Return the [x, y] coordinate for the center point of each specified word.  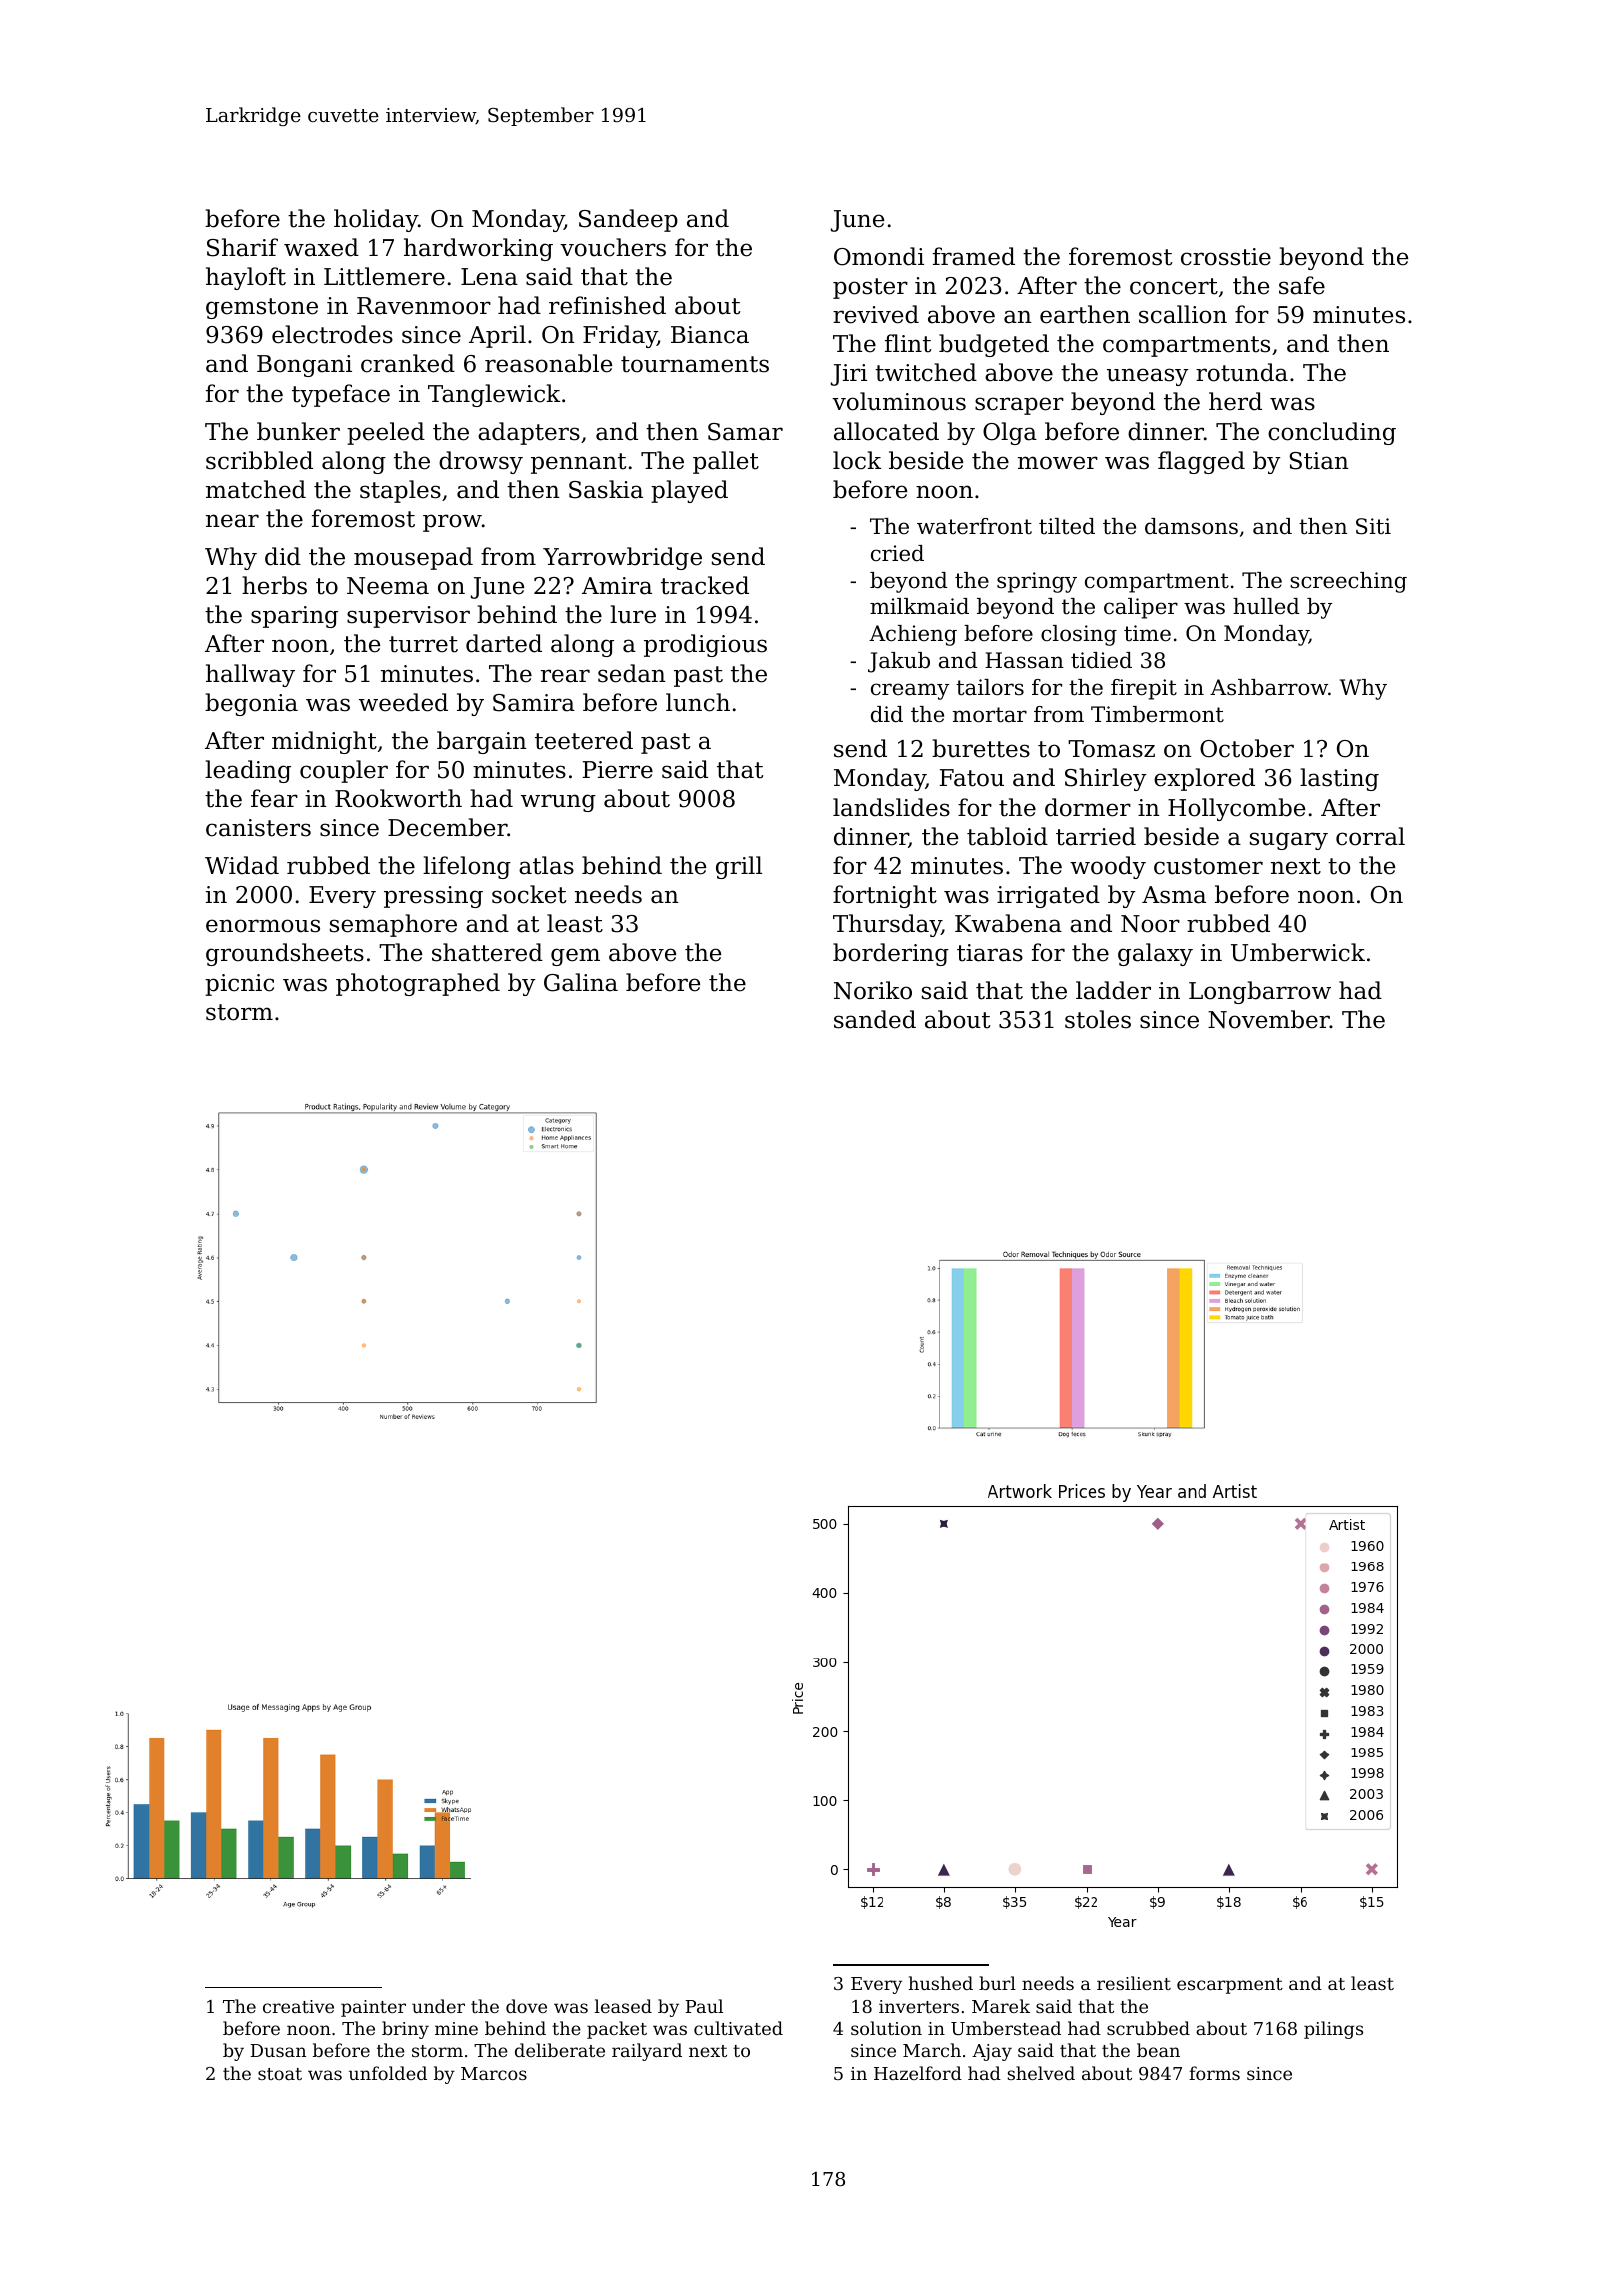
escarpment [1230, 1986]
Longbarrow [1260, 992]
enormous [263, 926]
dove [526, 2006]
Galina [581, 982]
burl [997, 1983]
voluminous [899, 401]
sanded [875, 1019]
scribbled [259, 460]
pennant [578, 463]
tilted [1067, 526]
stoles [1098, 1019]
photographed [418, 984]
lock [857, 460]
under [438, 2006]
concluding [1332, 433]
